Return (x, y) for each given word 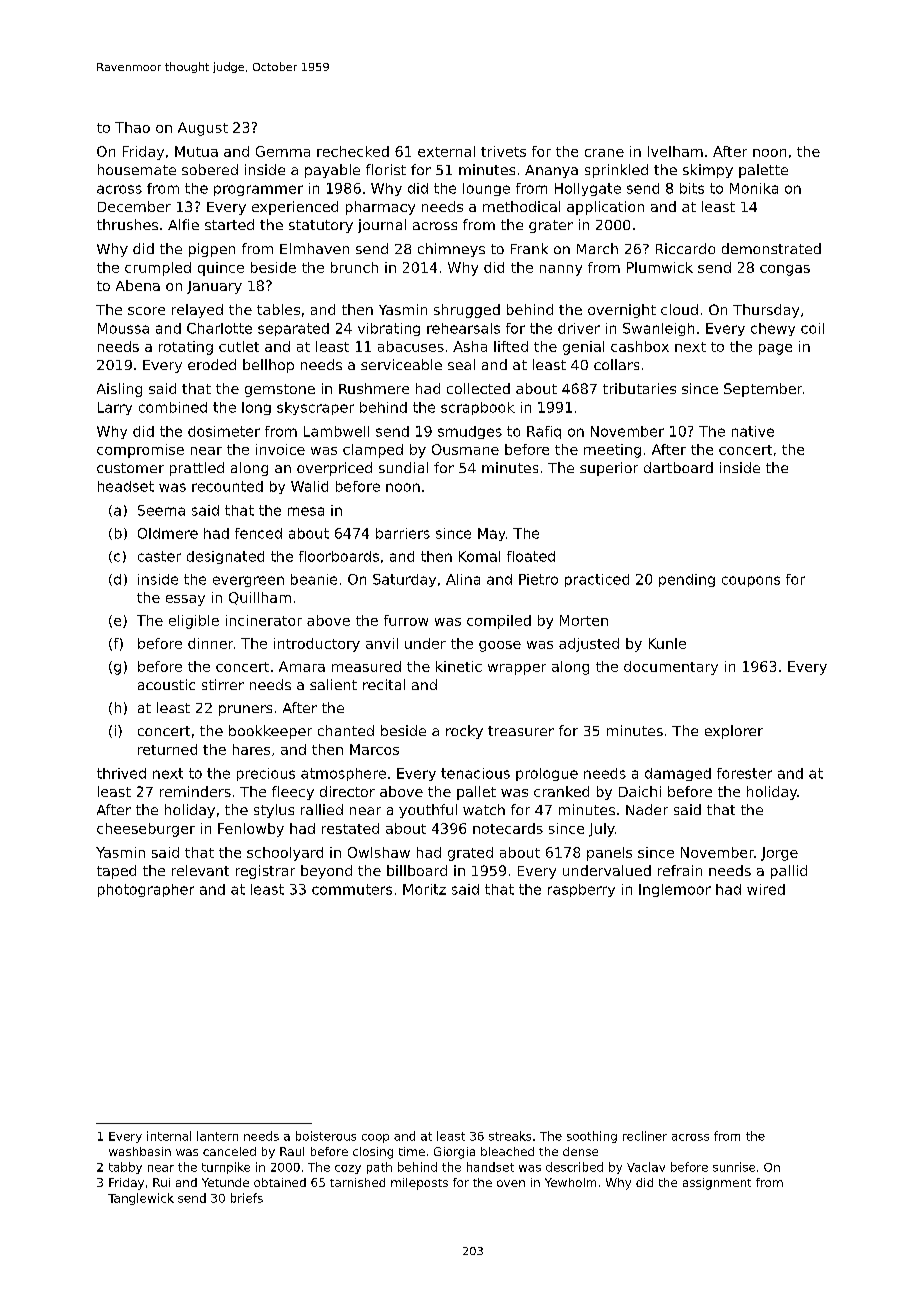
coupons (751, 581)
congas (785, 270)
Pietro (538, 579)
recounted (227, 486)
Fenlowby (251, 830)
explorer (734, 732)
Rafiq (544, 432)
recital (384, 684)
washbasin (140, 1151)
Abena (138, 285)
